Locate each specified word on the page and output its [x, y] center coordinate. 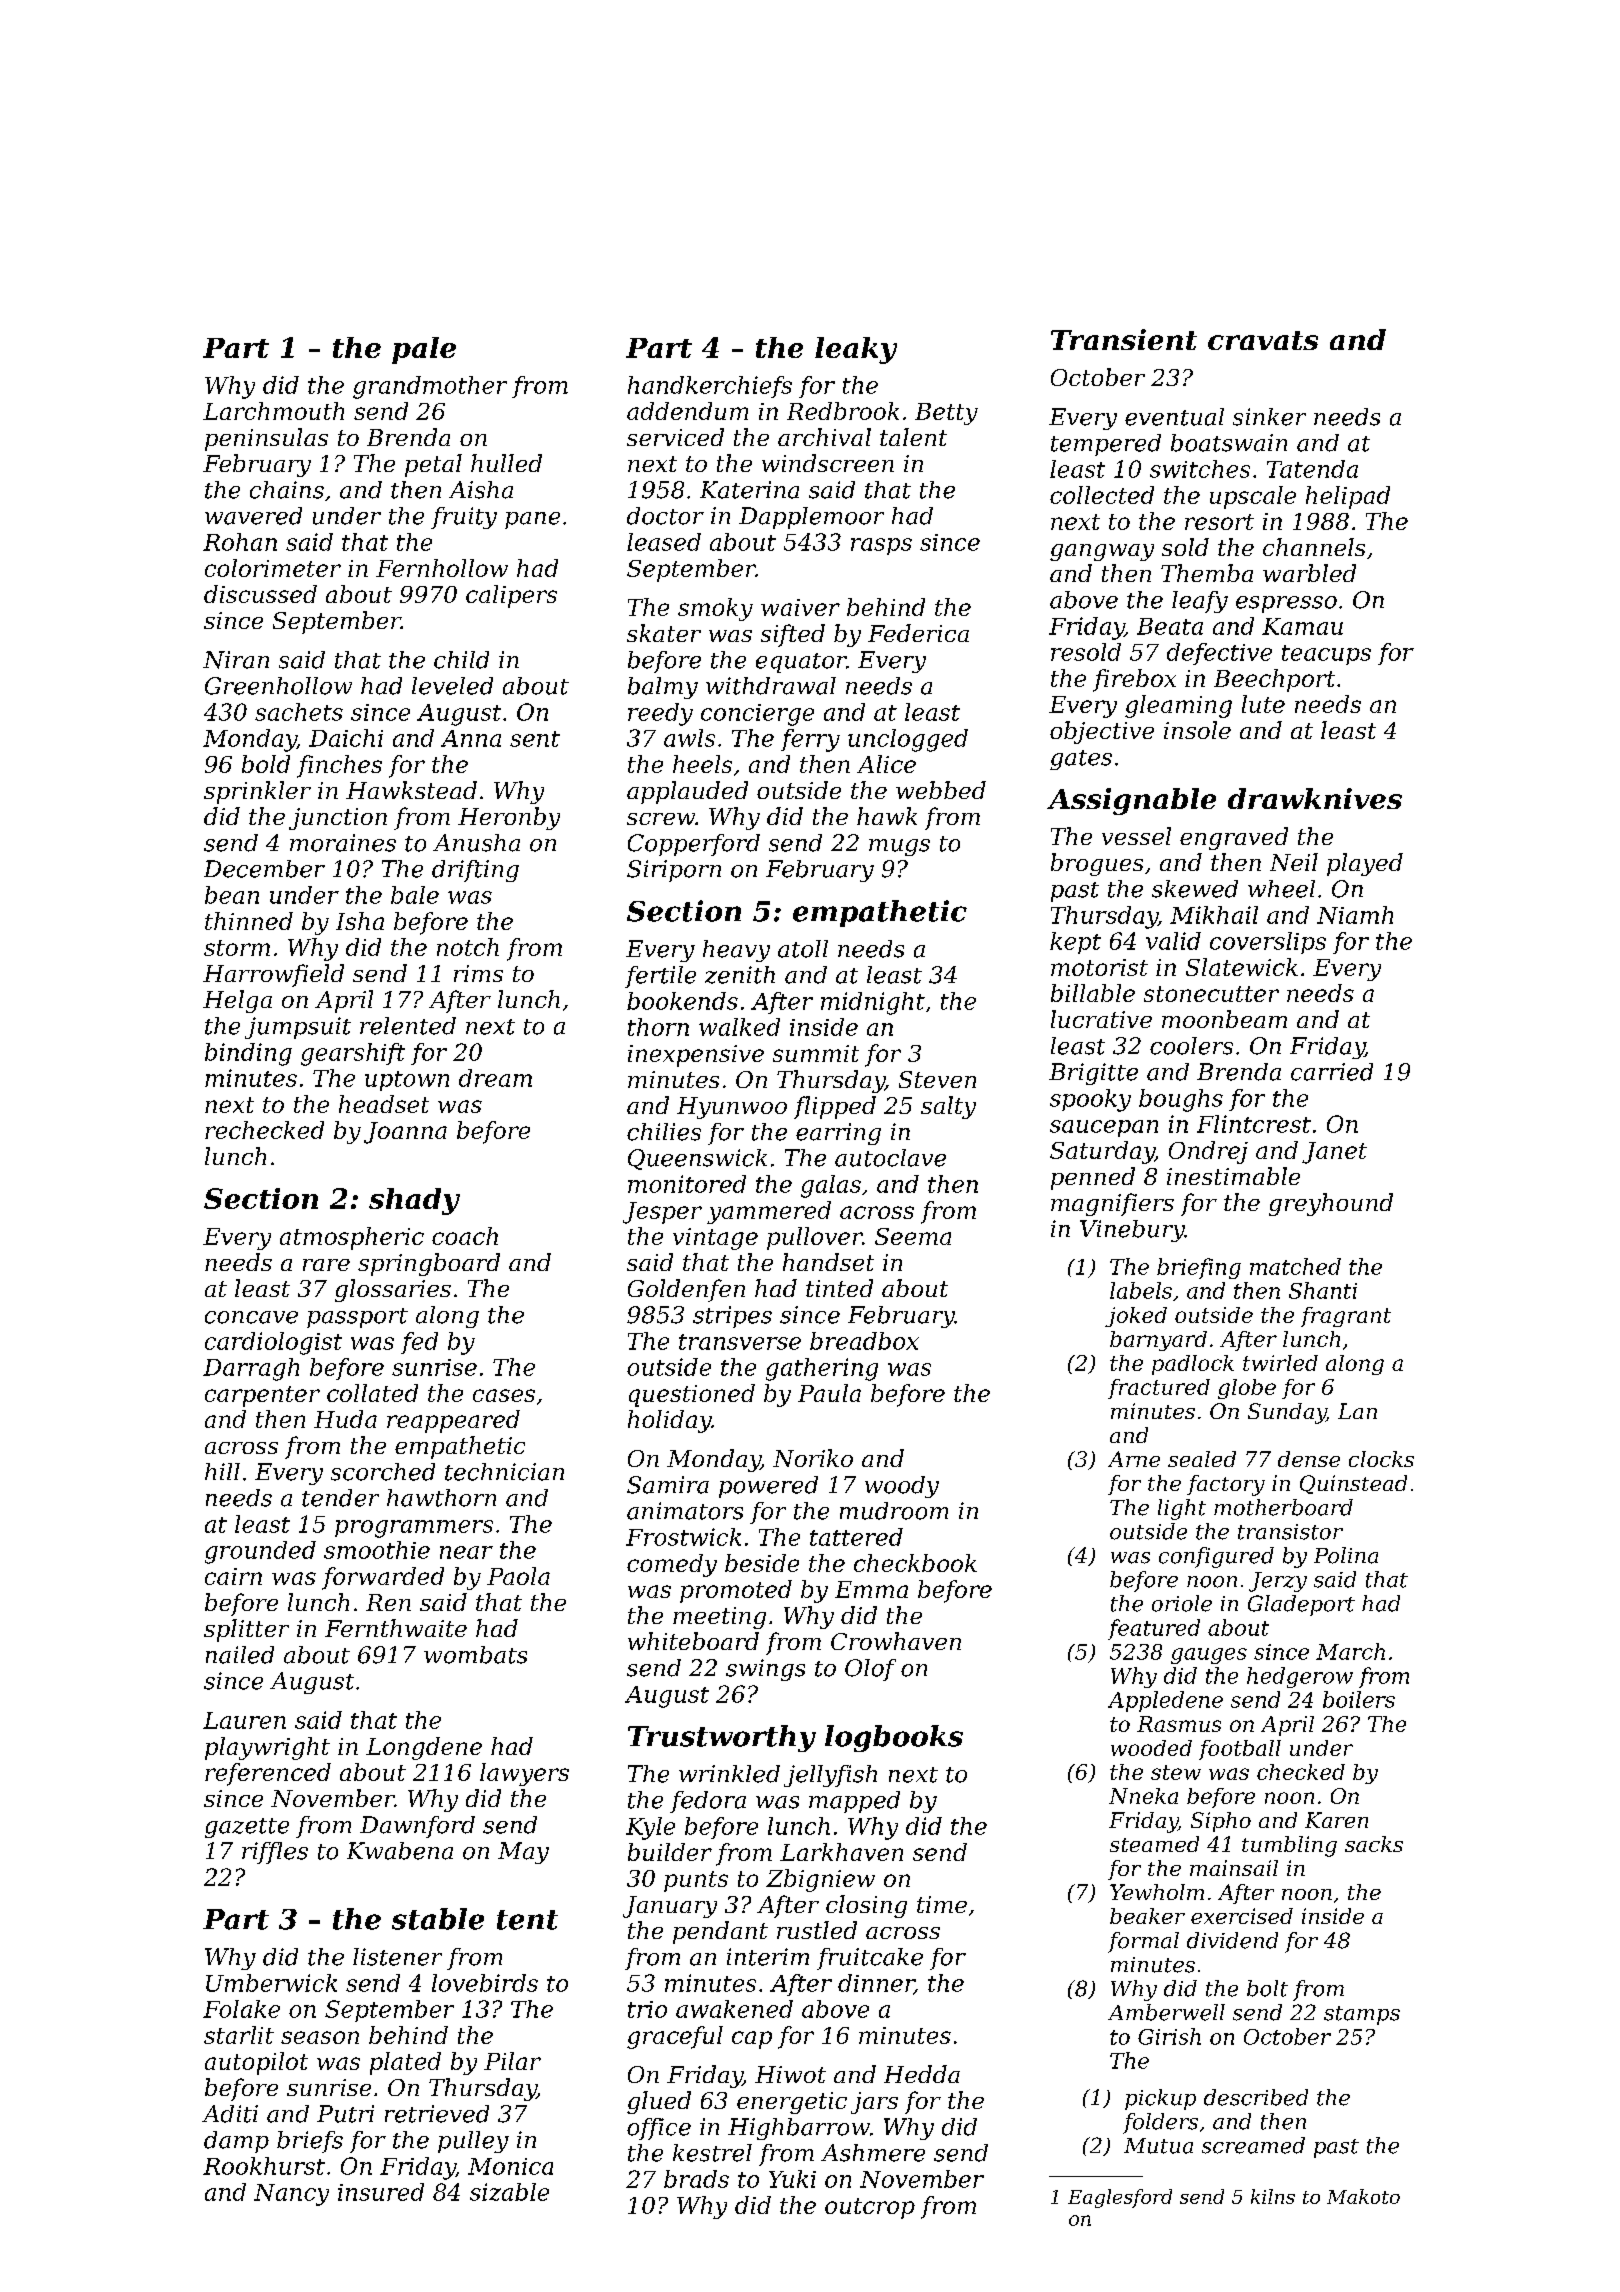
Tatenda [1312, 469]
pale [424, 350]
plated [405, 2063]
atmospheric [352, 1238]
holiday [669, 1421]
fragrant [1346, 1317]
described [1256, 2097]
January [670, 1907]
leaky [856, 350]
